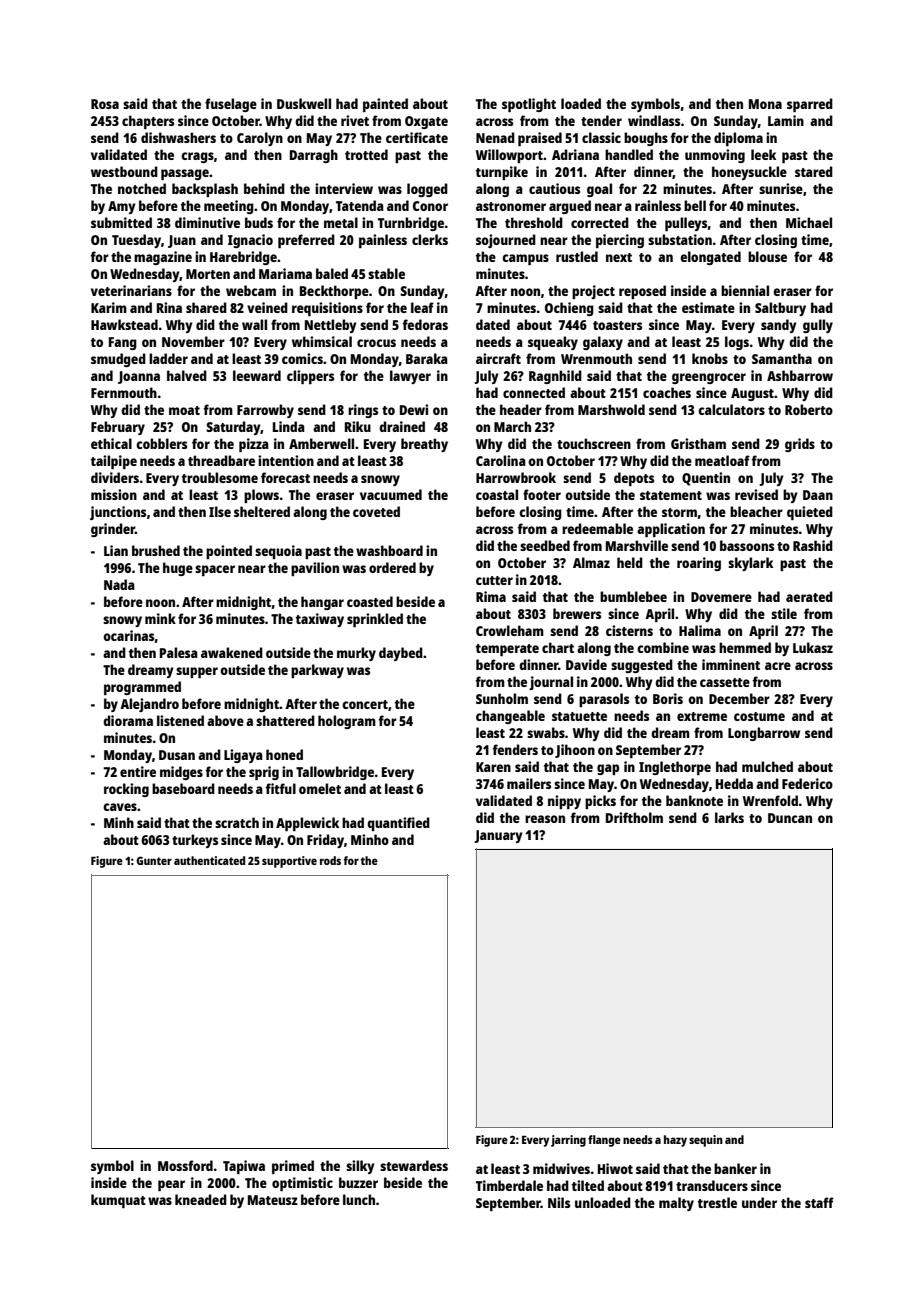 This screenshot has width=924, height=1308. Describe the element at coordinates (554, 188) in the screenshot. I see `cautious` at that location.
